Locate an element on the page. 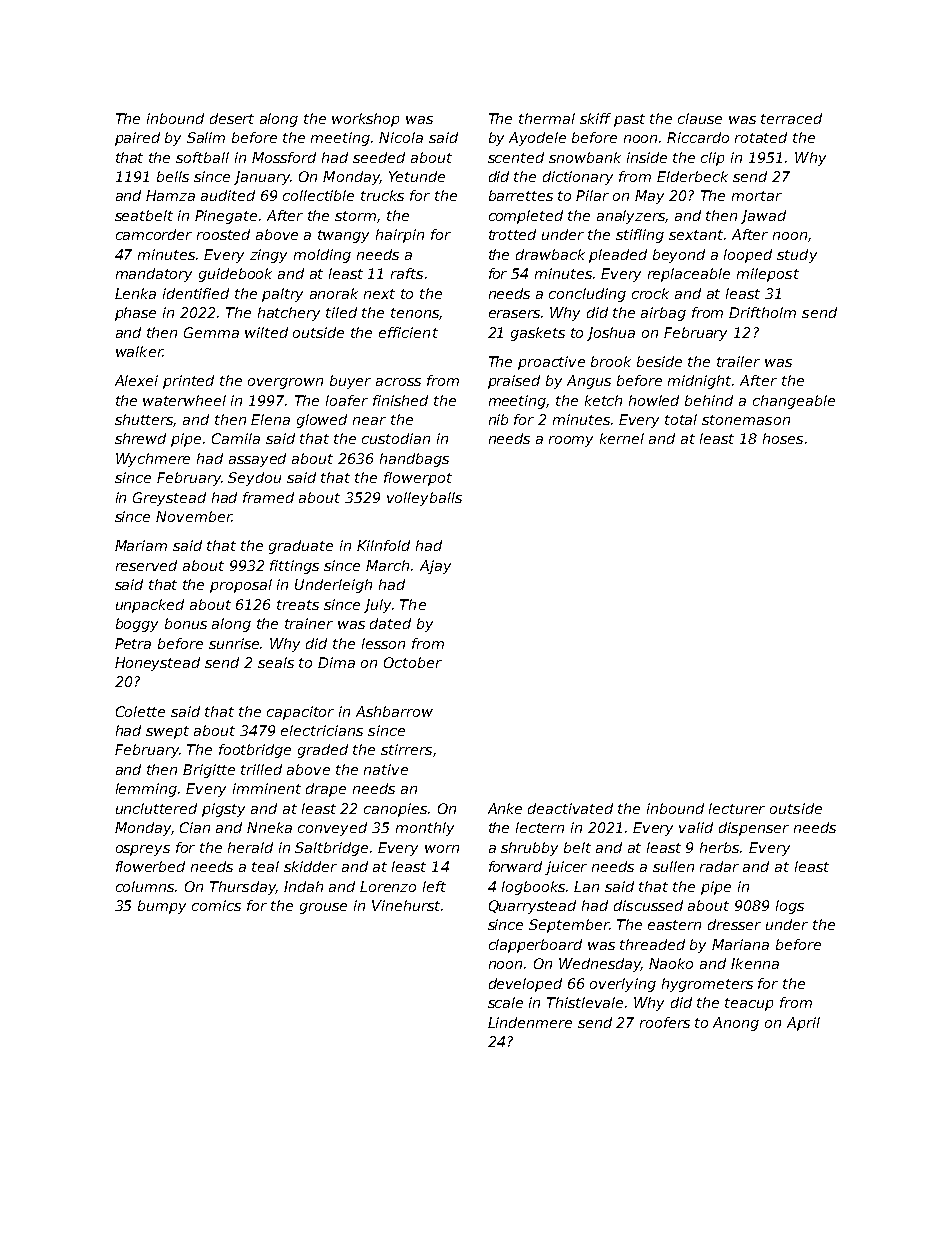 Image resolution: width=952 pixels, height=1233 pixels. comics is located at coordinates (216, 905).
